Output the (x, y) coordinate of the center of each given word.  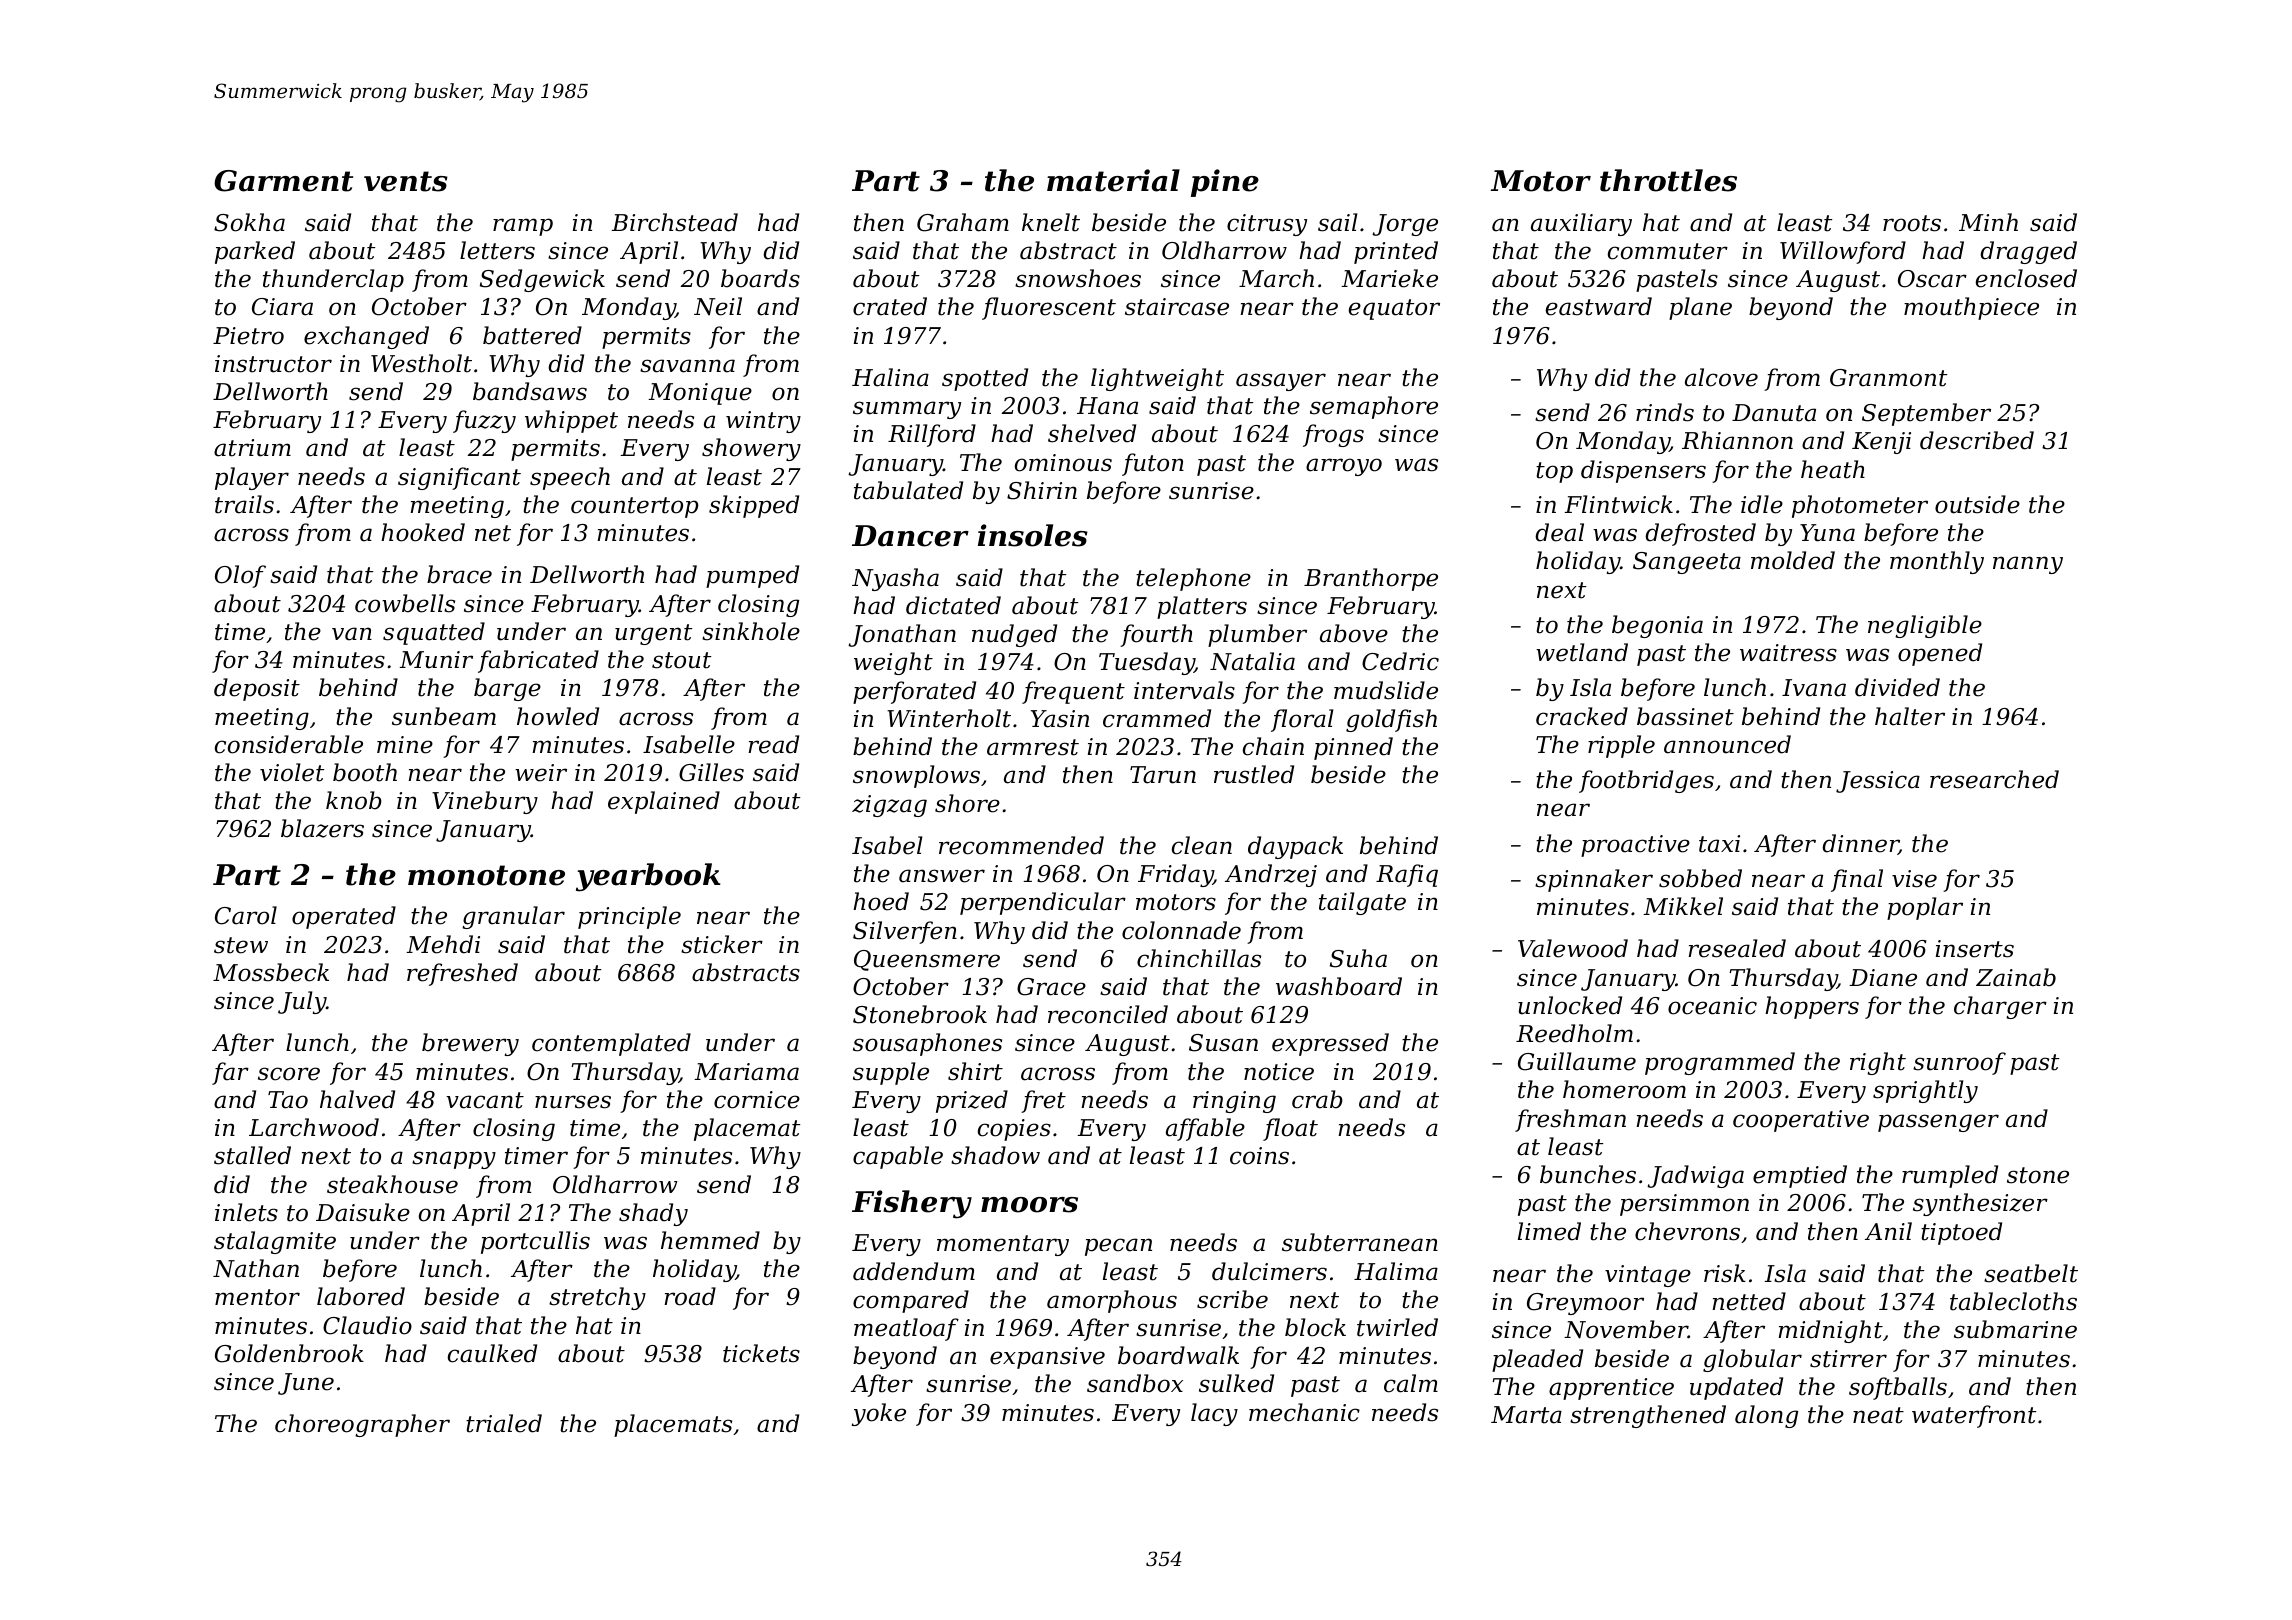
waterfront (1974, 1416)
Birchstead (674, 222)
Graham (963, 222)
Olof (240, 576)
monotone (486, 875)
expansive (1047, 1358)
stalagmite (275, 1242)
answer (942, 876)
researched (1994, 779)
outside (1977, 504)
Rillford (932, 435)
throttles (1668, 180)
